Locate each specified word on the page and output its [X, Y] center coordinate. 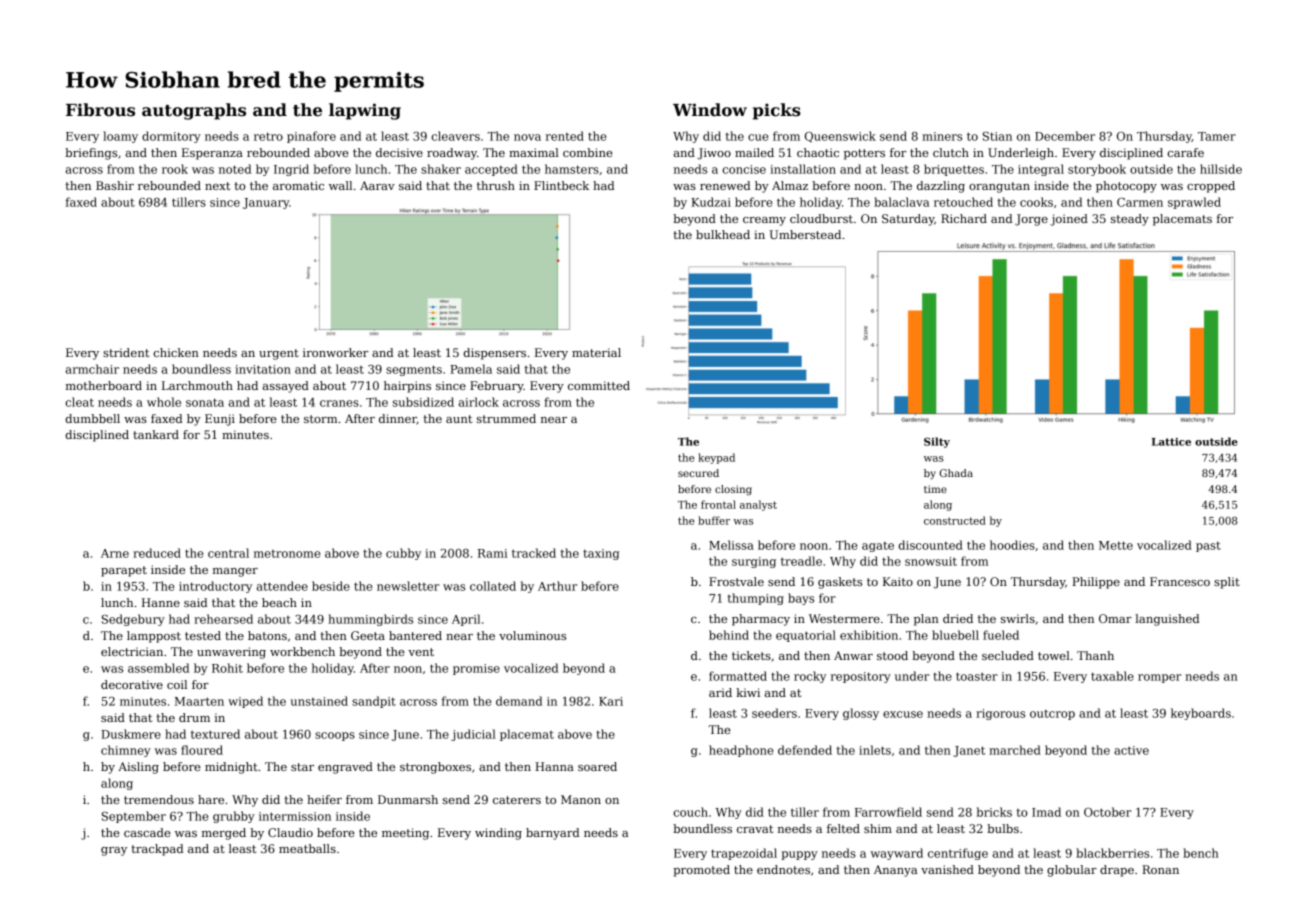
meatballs [307, 848]
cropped [1211, 187]
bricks [994, 812]
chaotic [818, 152]
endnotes [783, 869]
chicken [176, 352]
